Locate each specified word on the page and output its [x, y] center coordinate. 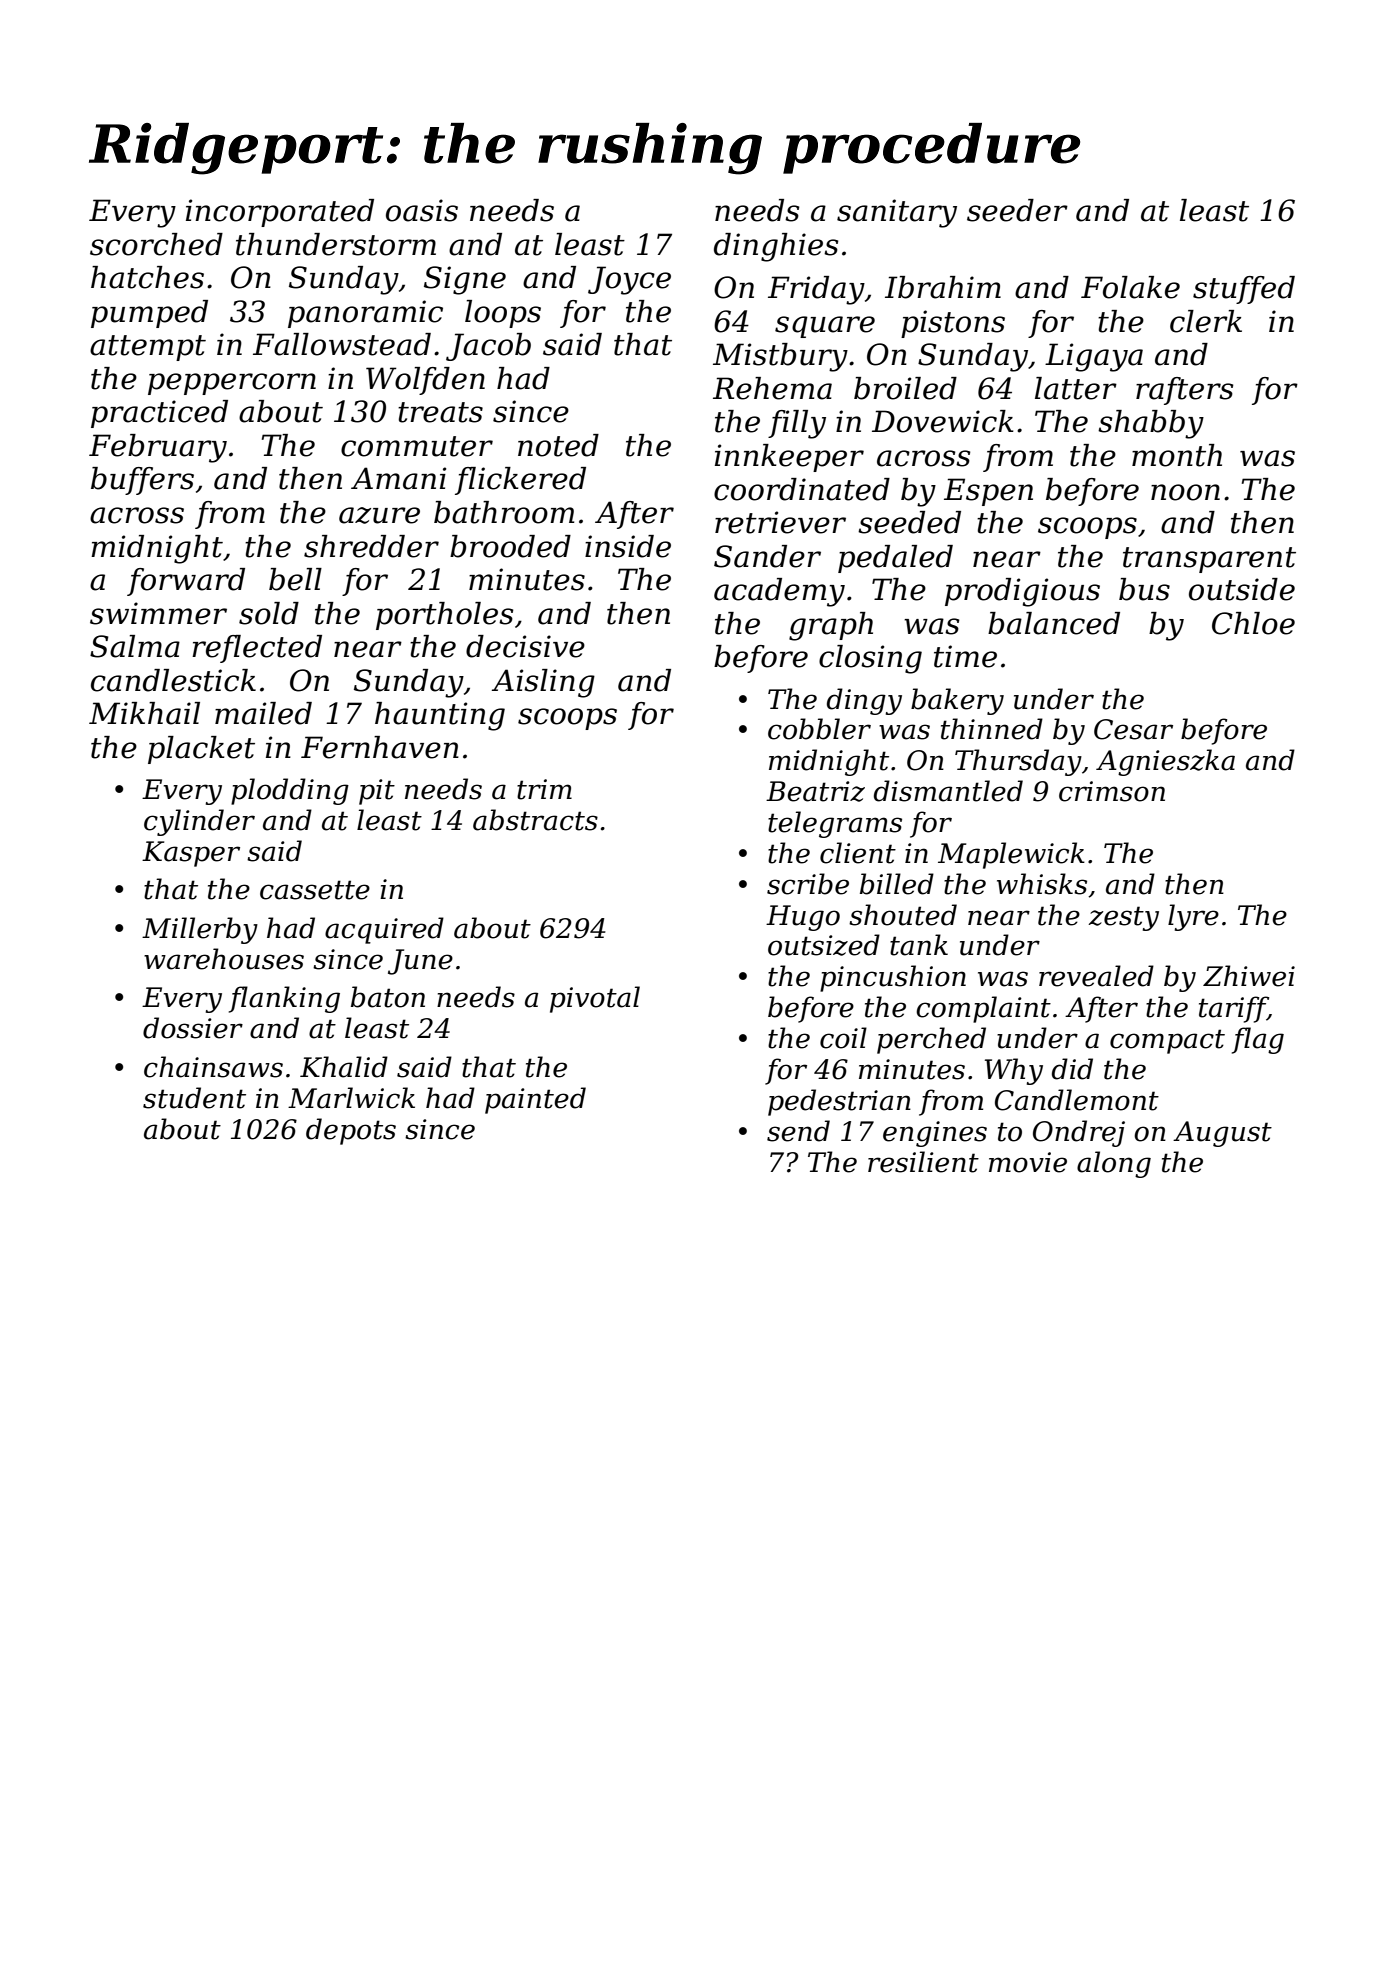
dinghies [776, 247]
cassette [315, 890]
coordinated [802, 489]
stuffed [1244, 290]
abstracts [535, 820]
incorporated [280, 213]
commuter [417, 446]
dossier [193, 1028]
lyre [1193, 917]
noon [1185, 492]
